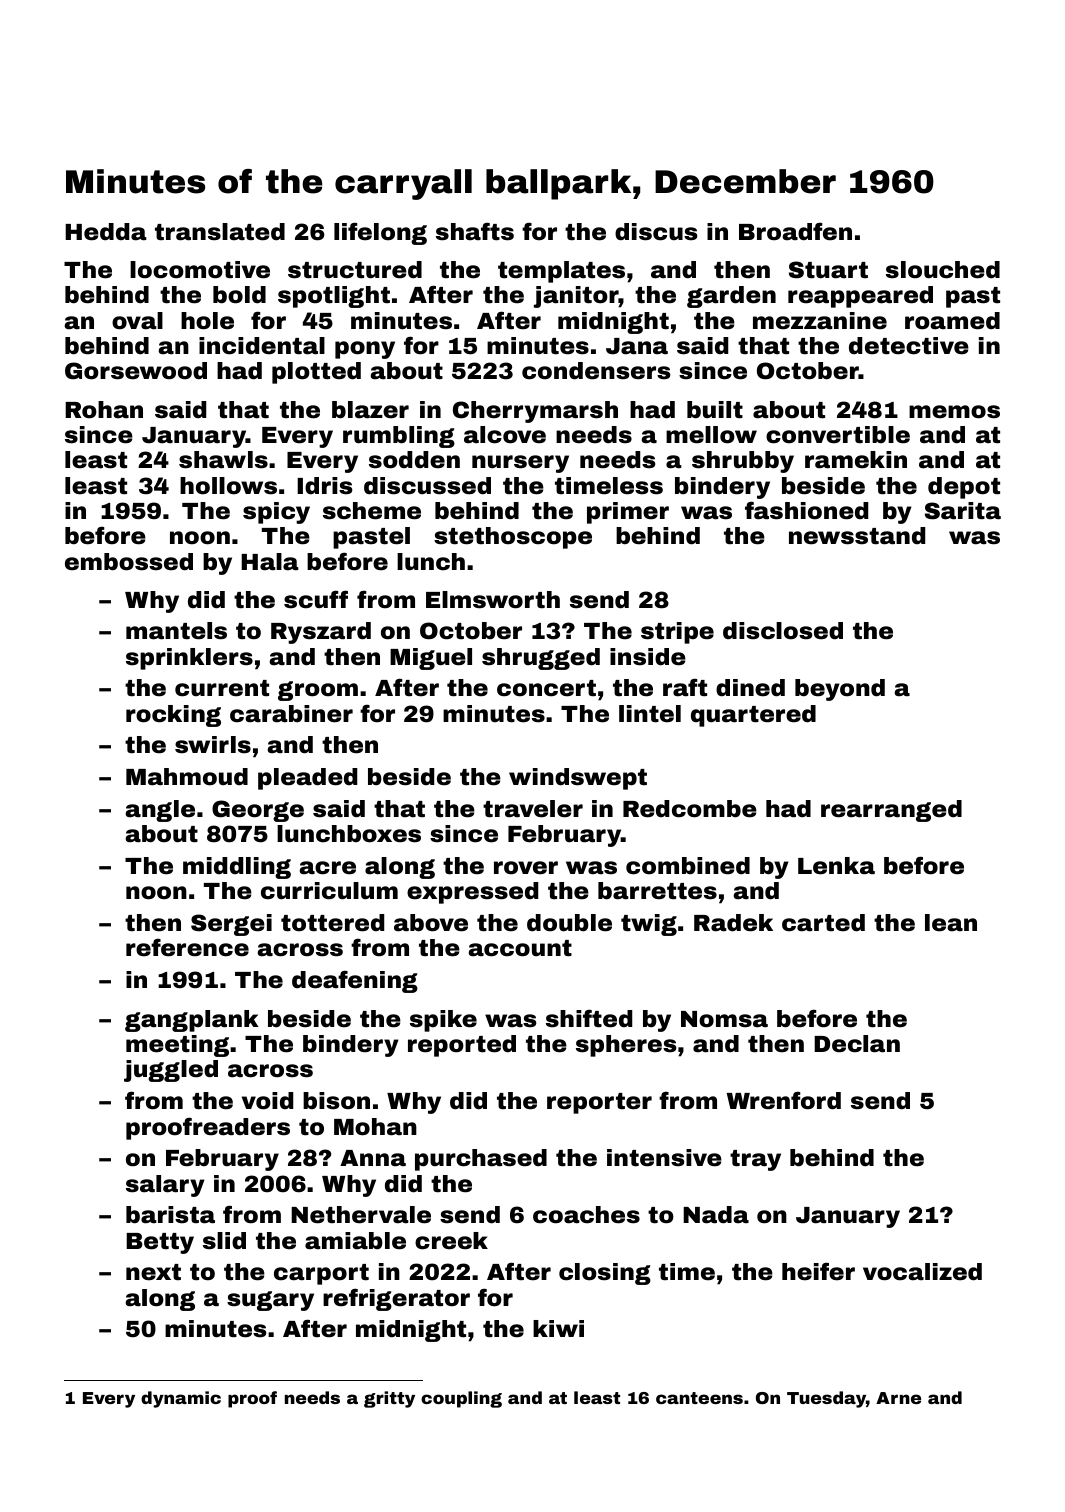  Describe the element at coordinates (329, 891) in the screenshot. I see `curriculum` at that location.
